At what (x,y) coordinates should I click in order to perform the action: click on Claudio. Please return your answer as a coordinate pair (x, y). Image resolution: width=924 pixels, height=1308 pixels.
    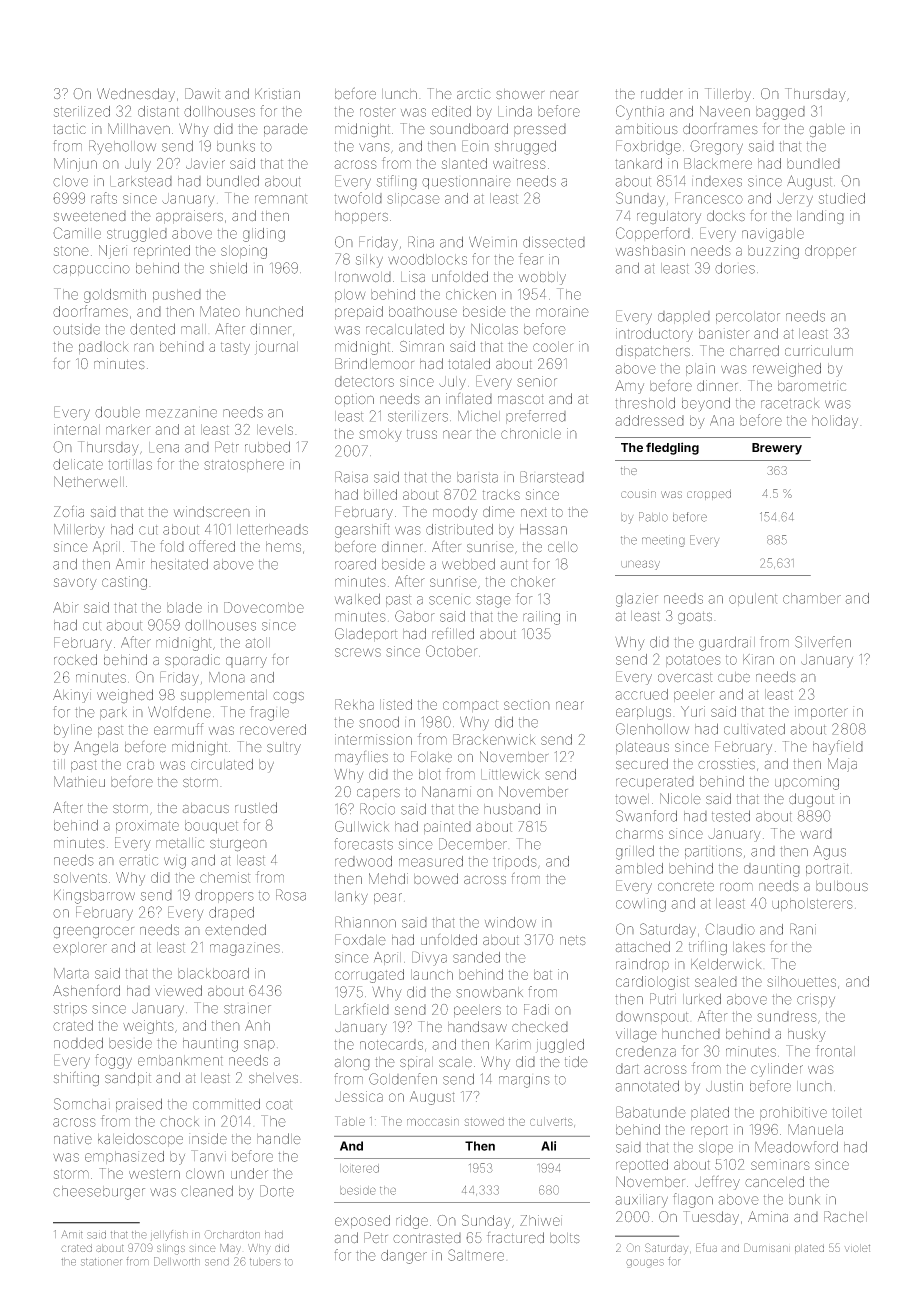
    Looking at the image, I should click on (730, 929).
